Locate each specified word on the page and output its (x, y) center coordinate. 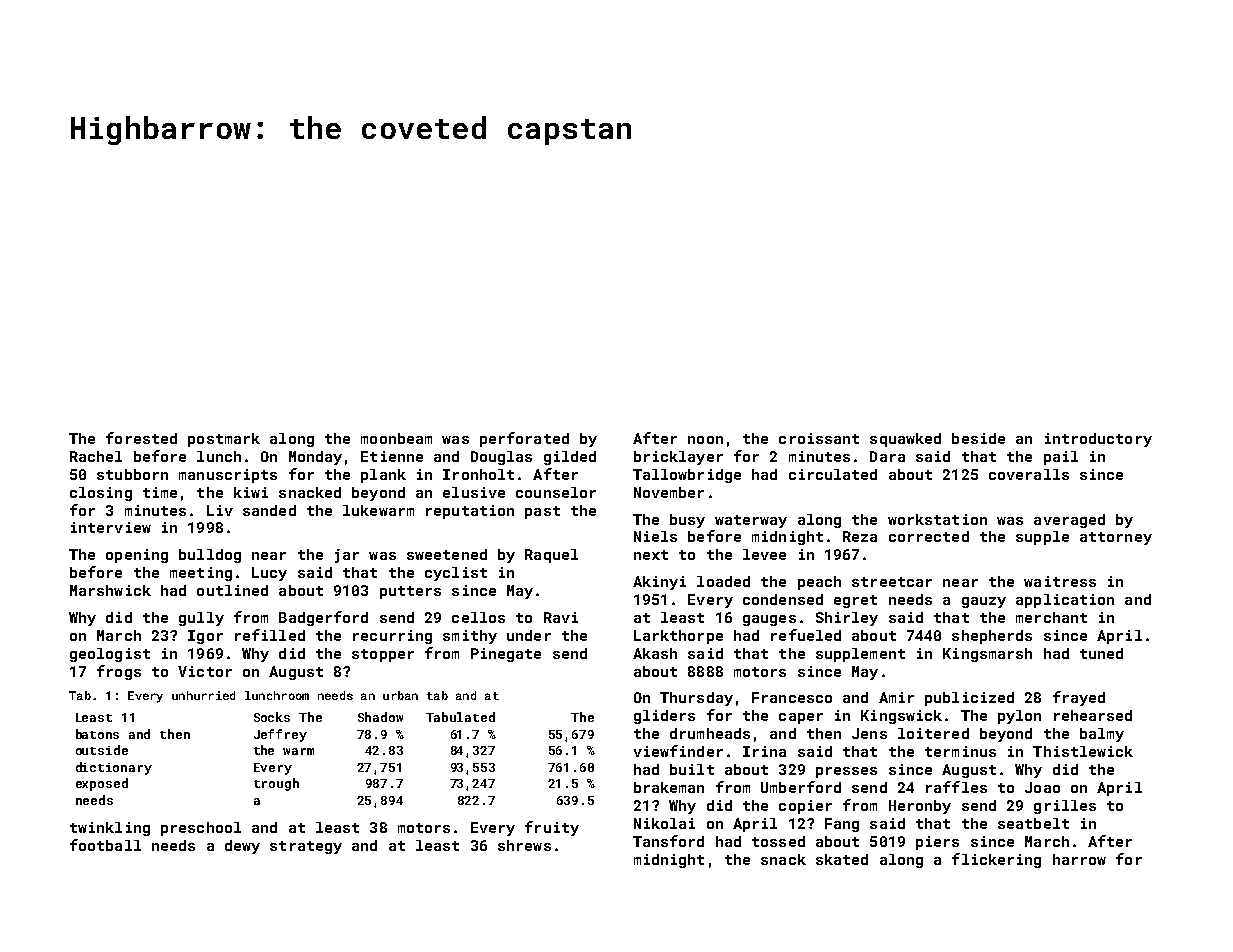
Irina (764, 751)
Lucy (269, 574)
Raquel (551, 556)
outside (102, 750)
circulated (833, 474)
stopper (383, 655)
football (105, 845)
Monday (315, 458)
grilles (1065, 807)
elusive (474, 492)
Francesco (792, 697)
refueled (806, 635)
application (1065, 601)
